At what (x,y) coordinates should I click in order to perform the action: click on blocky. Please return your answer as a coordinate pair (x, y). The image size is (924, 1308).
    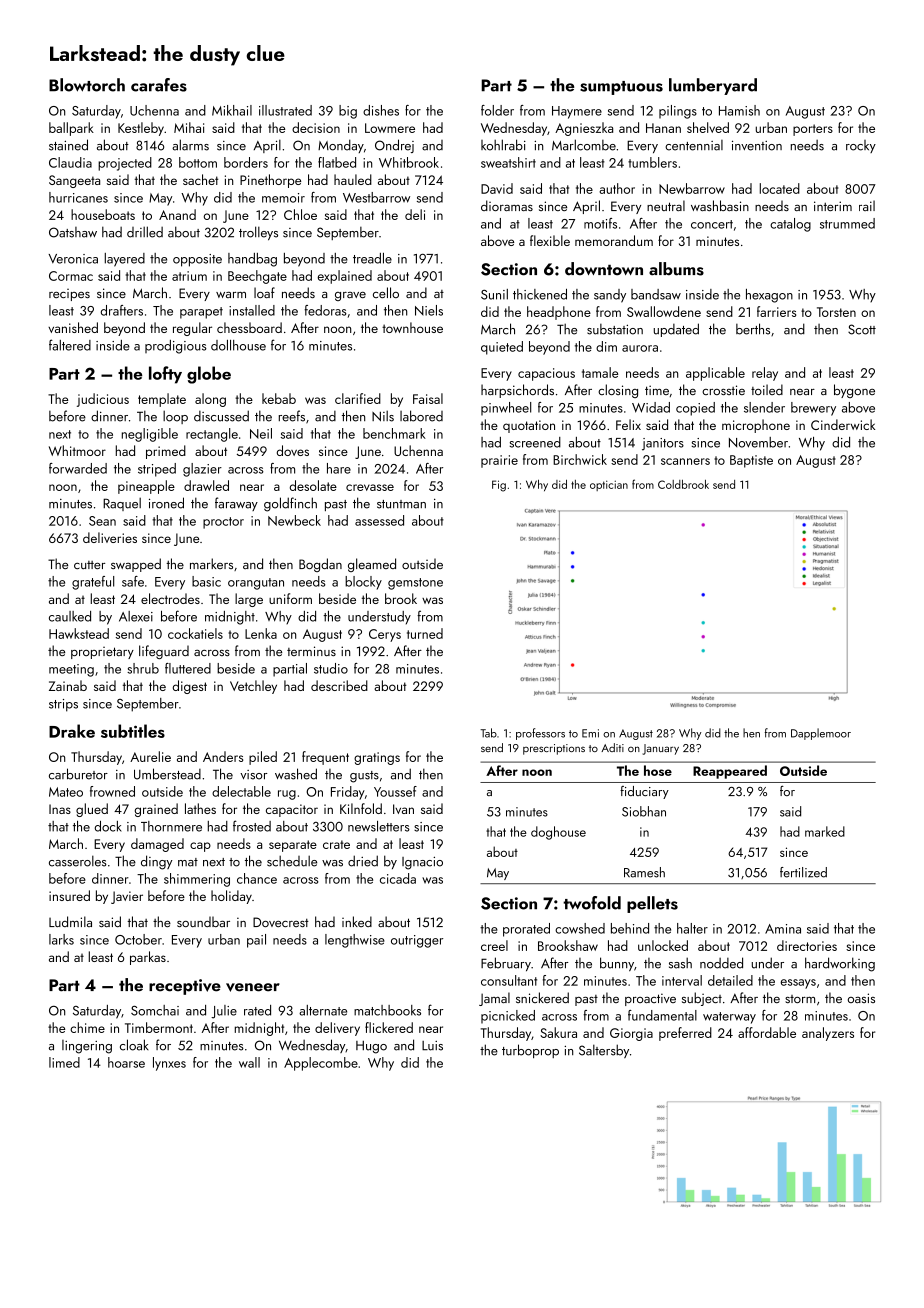
    Looking at the image, I should click on (363, 583).
